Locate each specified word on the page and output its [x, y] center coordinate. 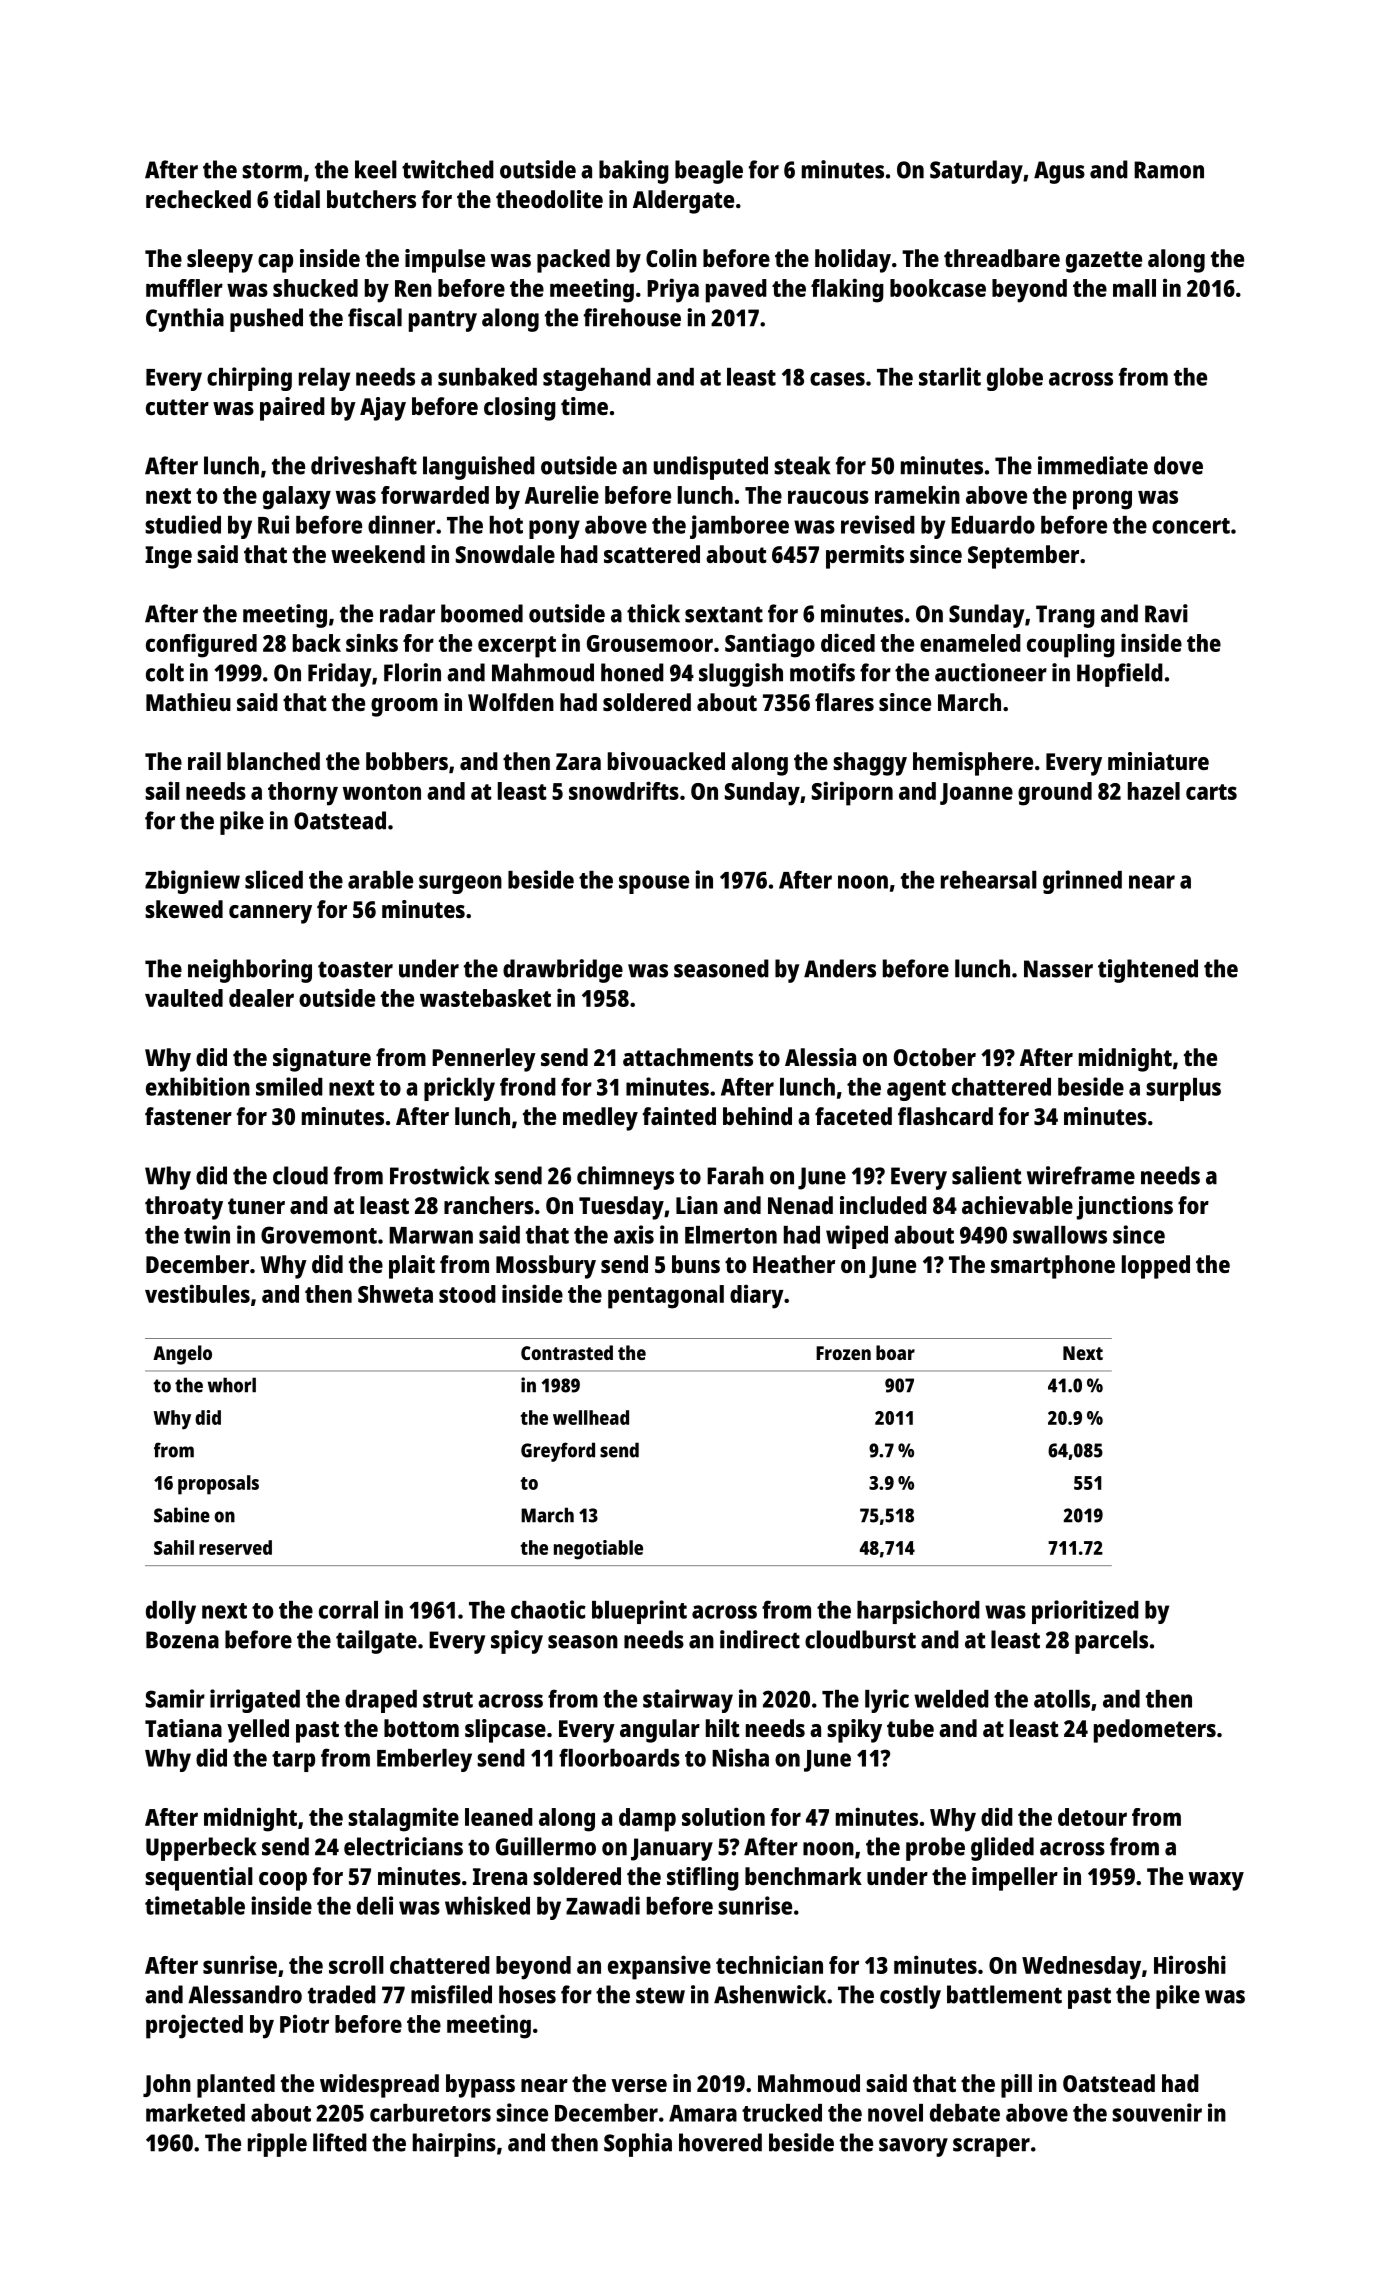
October [935, 1057]
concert [1191, 526]
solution [723, 1816]
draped [381, 1701]
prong [1102, 500]
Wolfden [511, 702]
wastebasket [485, 998]
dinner [401, 524]
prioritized [1085, 1612]
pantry [443, 321]
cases [837, 379]
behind [757, 1116]
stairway [688, 1701]
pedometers [1155, 1731]
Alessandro [245, 1994]
